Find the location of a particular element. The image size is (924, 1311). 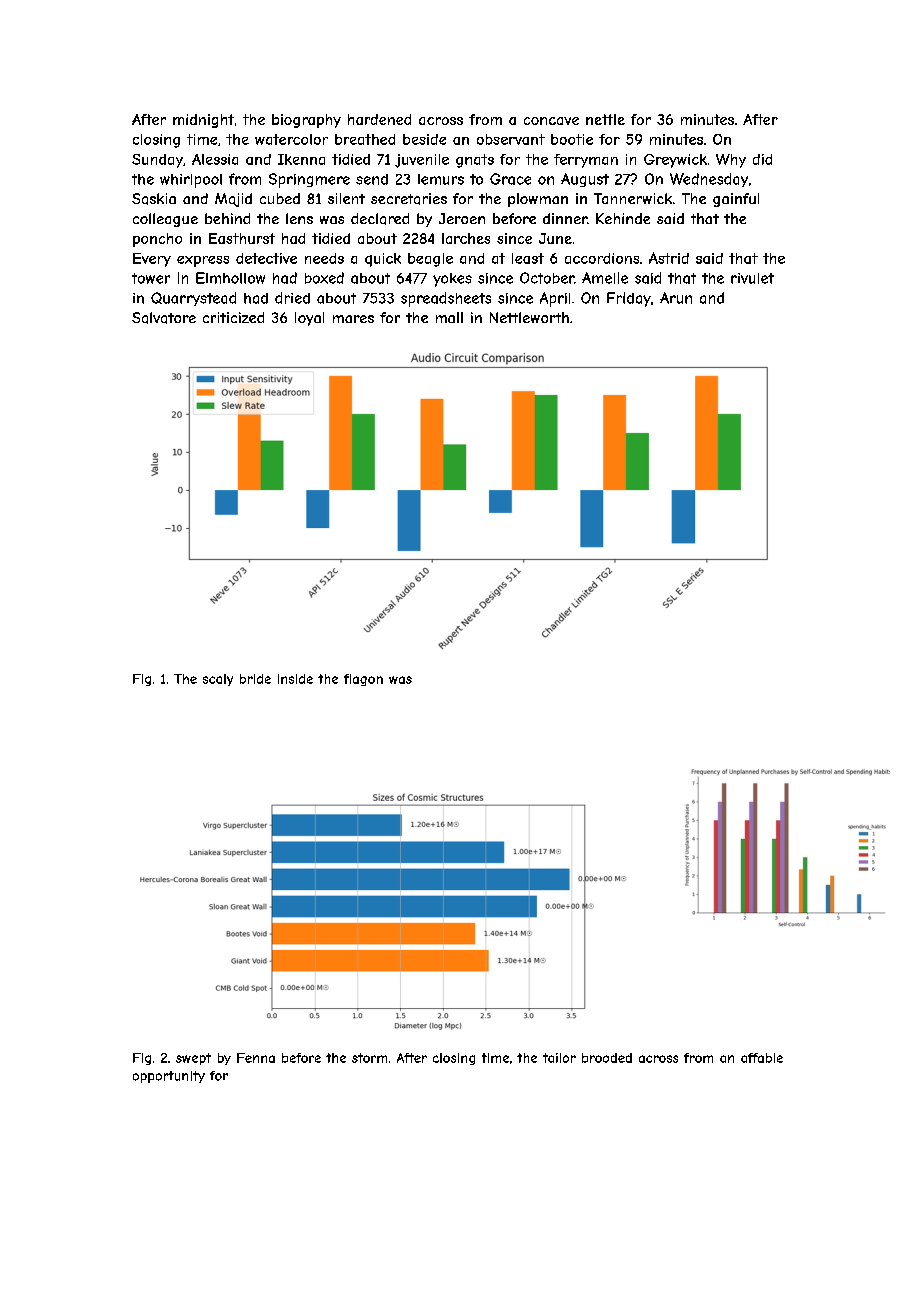

bride is located at coordinates (255, 679).
